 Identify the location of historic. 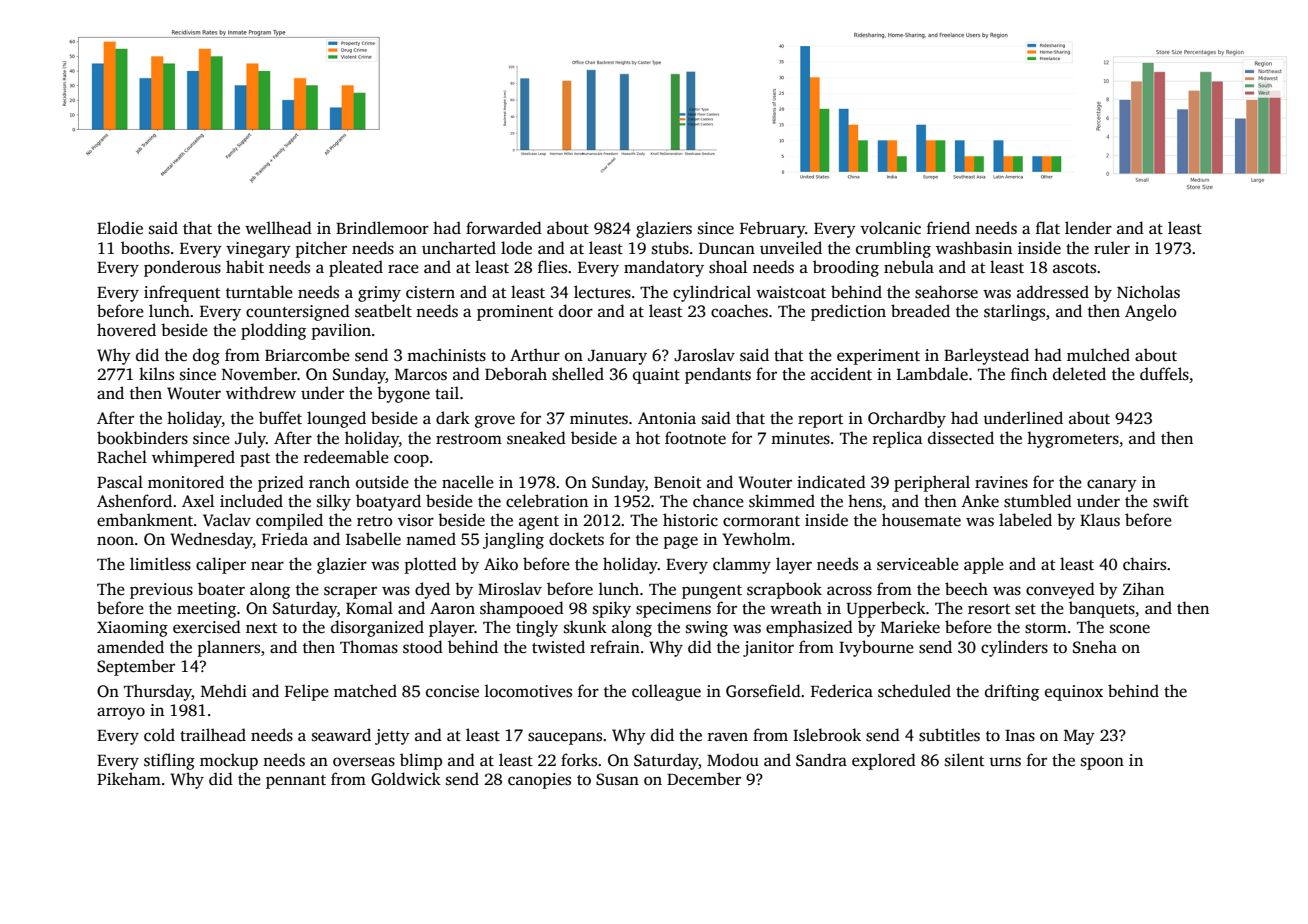
(690, 520).
